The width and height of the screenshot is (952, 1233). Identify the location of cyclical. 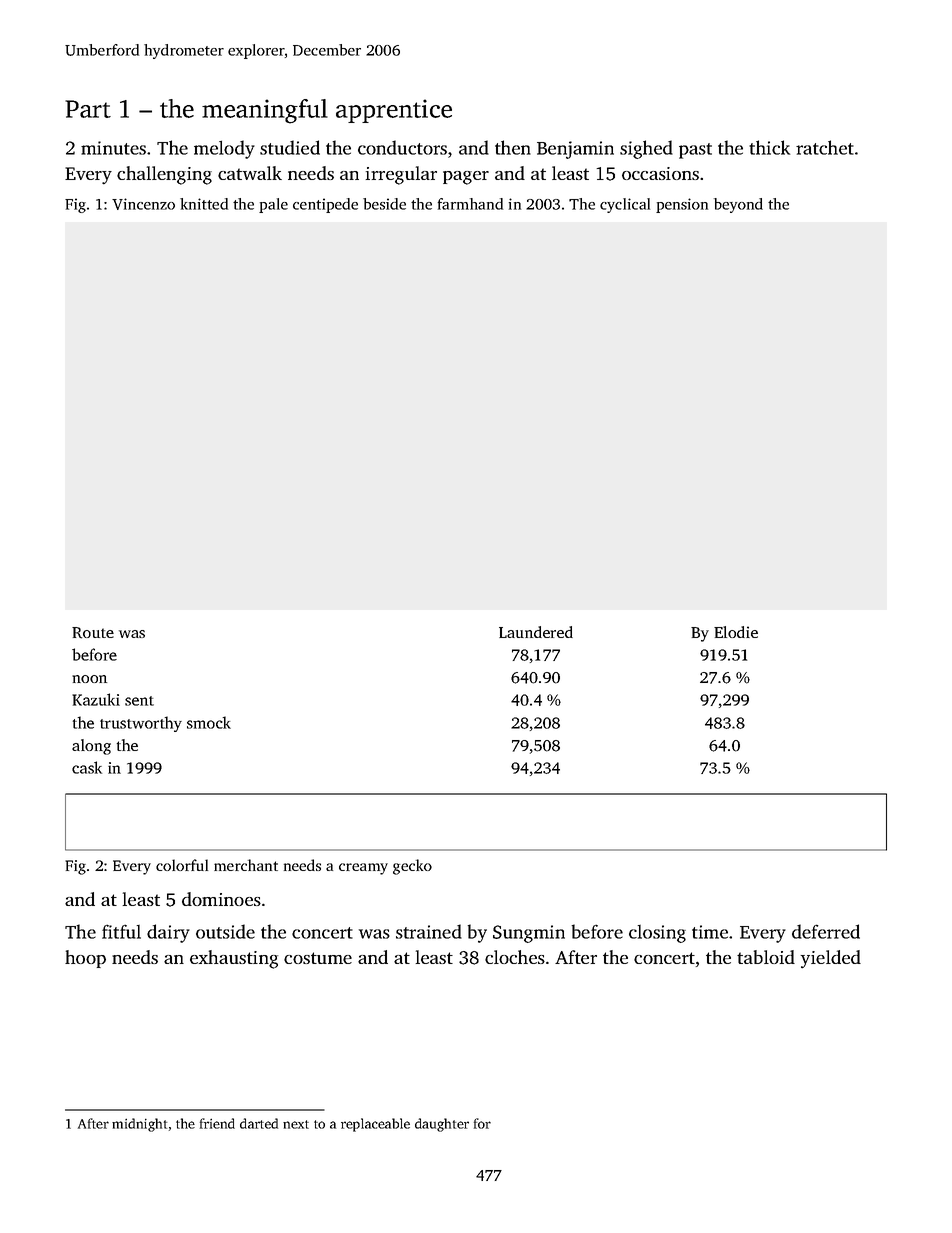
(625, 205).
